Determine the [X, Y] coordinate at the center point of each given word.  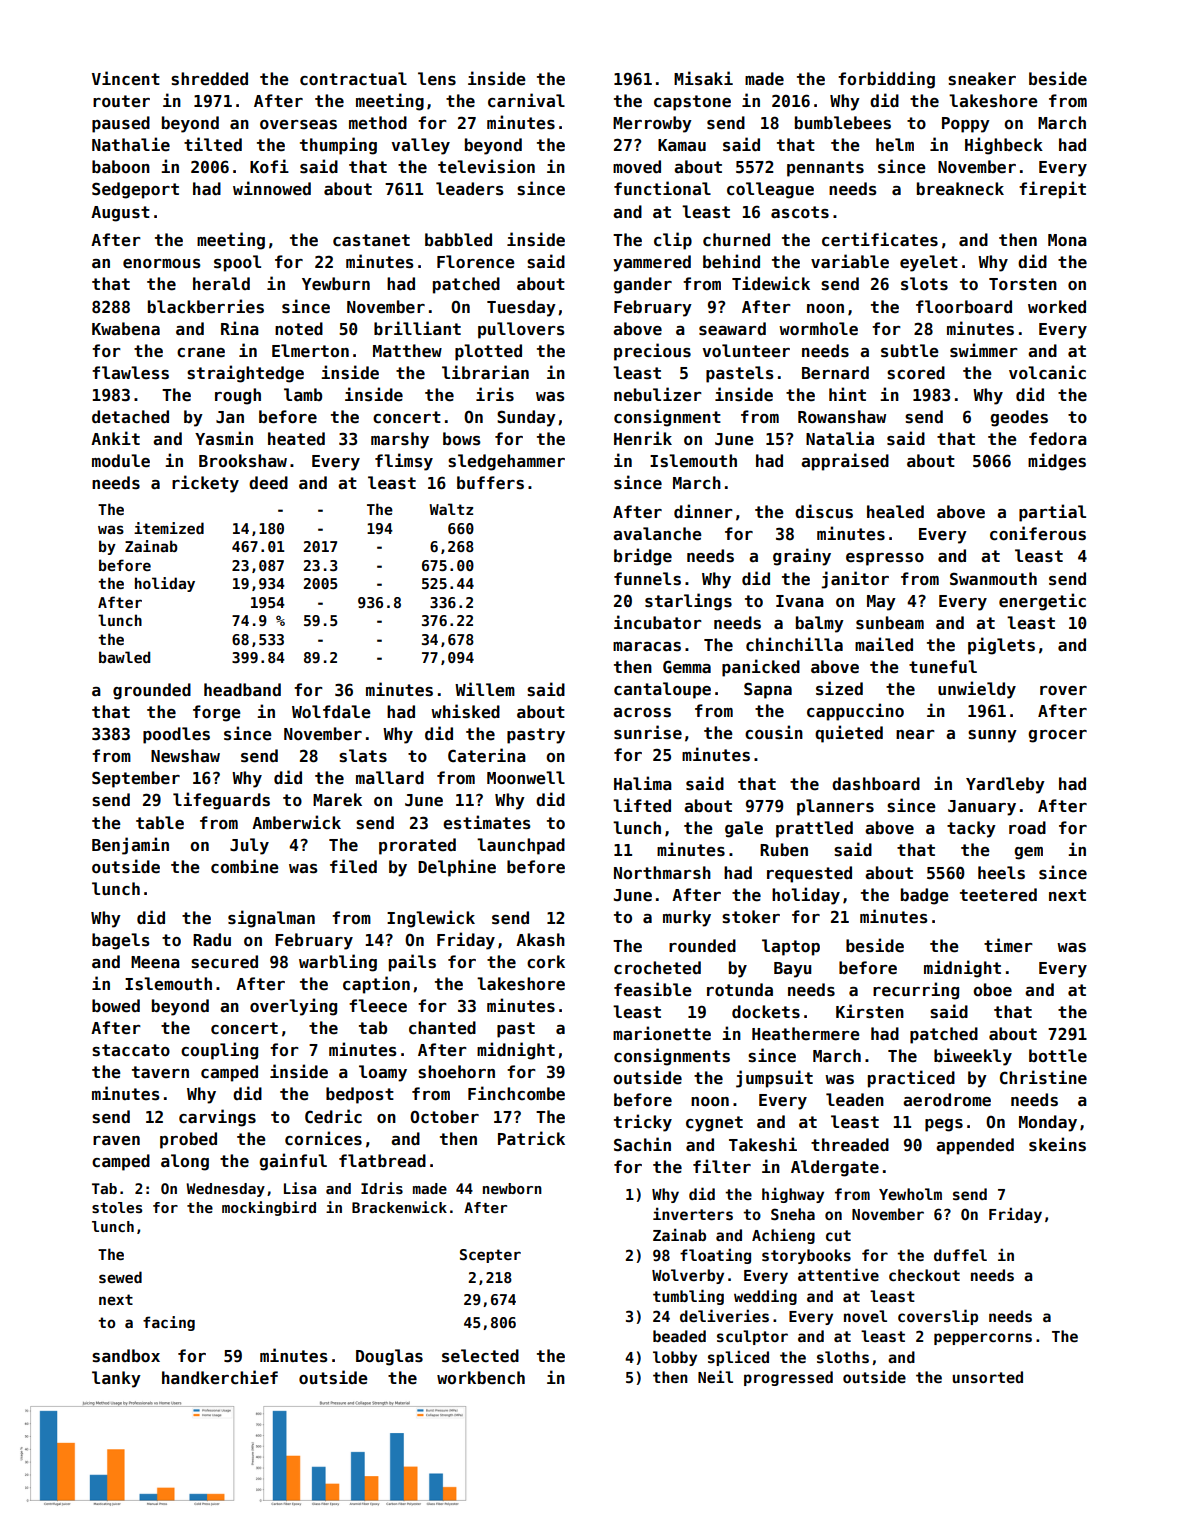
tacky [971, 829]
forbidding [886, 80]
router [121, 101]
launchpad [521, 846]
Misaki [703, 78]
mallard [390, 777]
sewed [120, 1277]
